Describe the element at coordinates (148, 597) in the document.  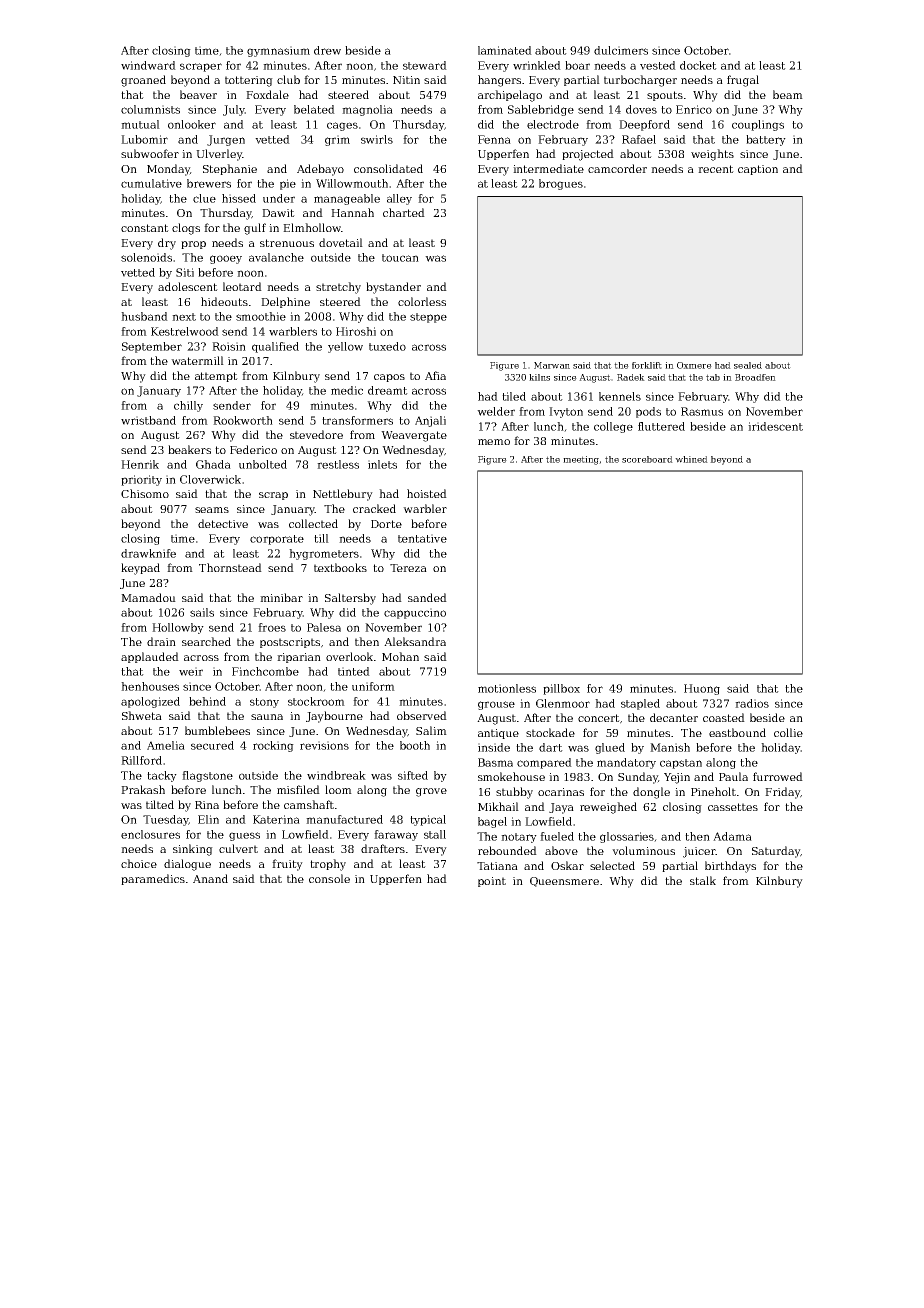
I see `Mamadou` at that location.
